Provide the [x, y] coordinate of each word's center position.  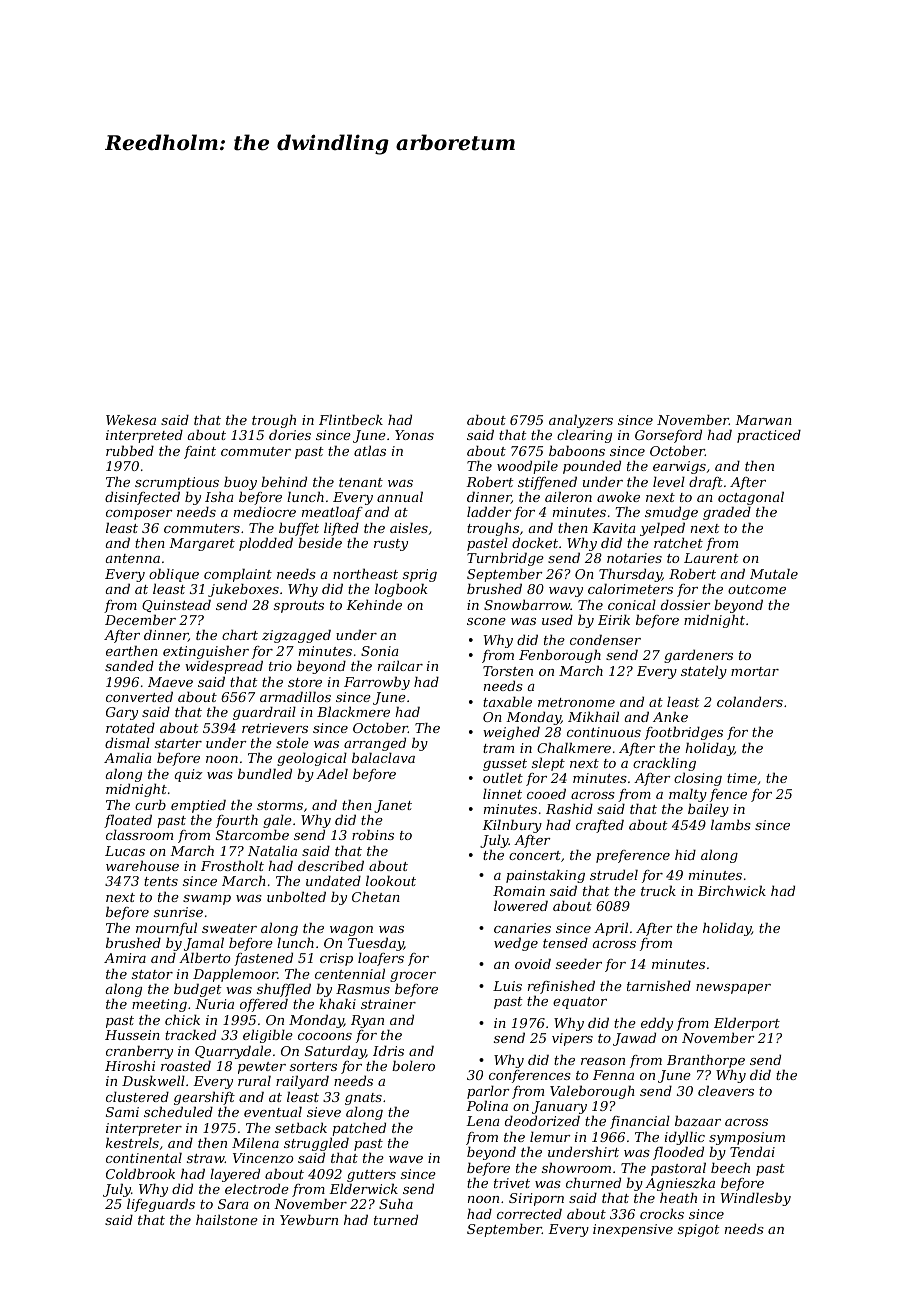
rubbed [130, 450]
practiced [769, 436]
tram [498, 748]
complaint [238, 575]
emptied [198, 806]
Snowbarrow [527, 604]
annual [400, 496]
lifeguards [161, 1205]
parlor [488, 1092]
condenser [605, 639]
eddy [657, 1025]
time [742, 778]
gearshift [204, 1098]
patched [359, 1129]
